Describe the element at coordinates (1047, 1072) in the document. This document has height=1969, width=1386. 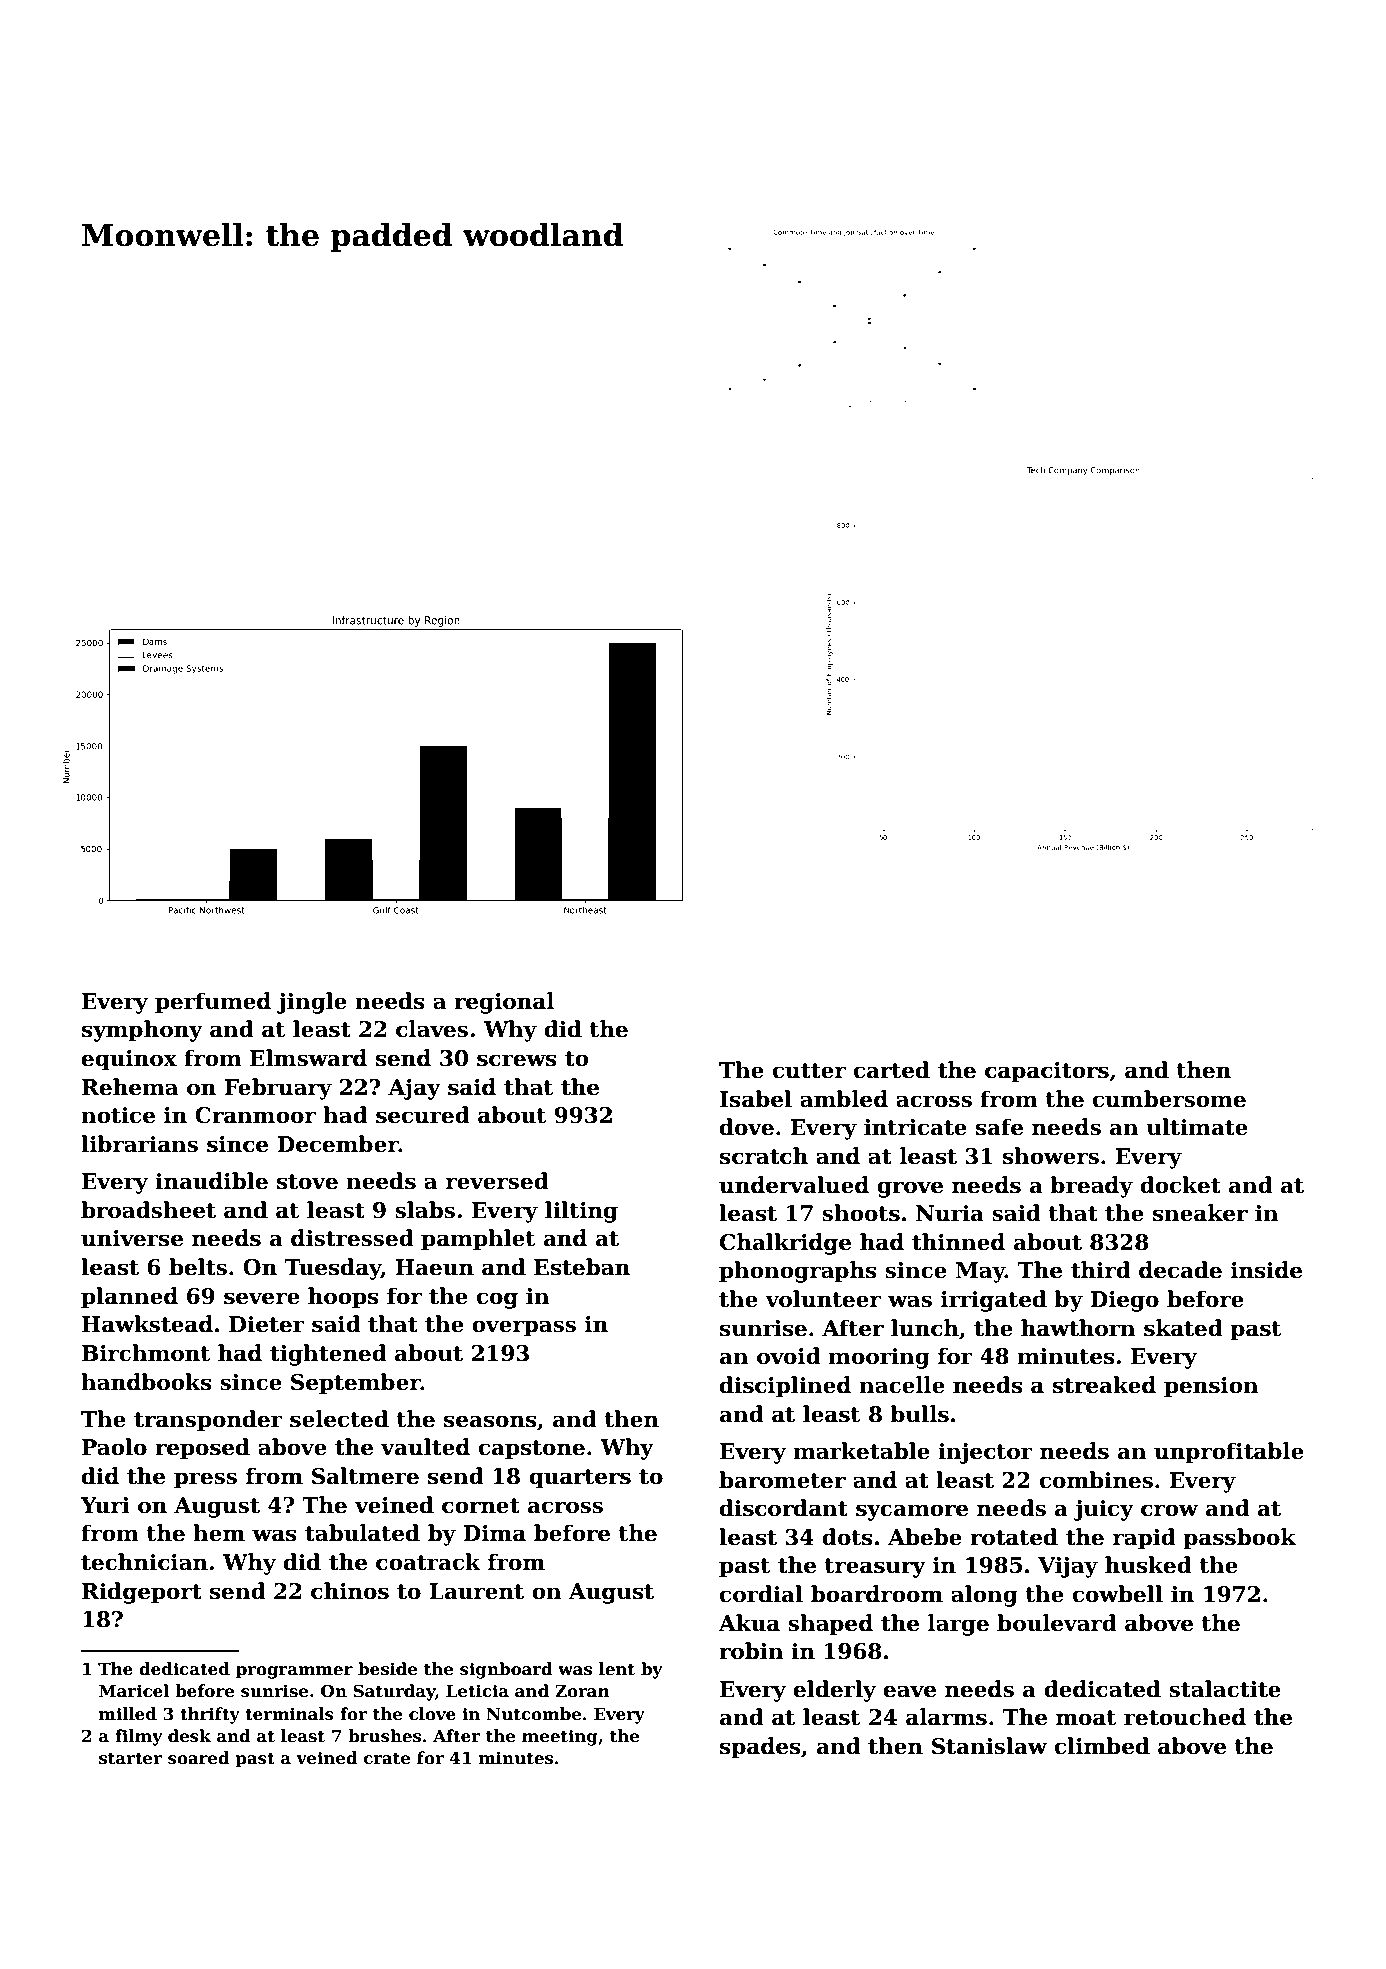
I see `capacitors` at that location.
